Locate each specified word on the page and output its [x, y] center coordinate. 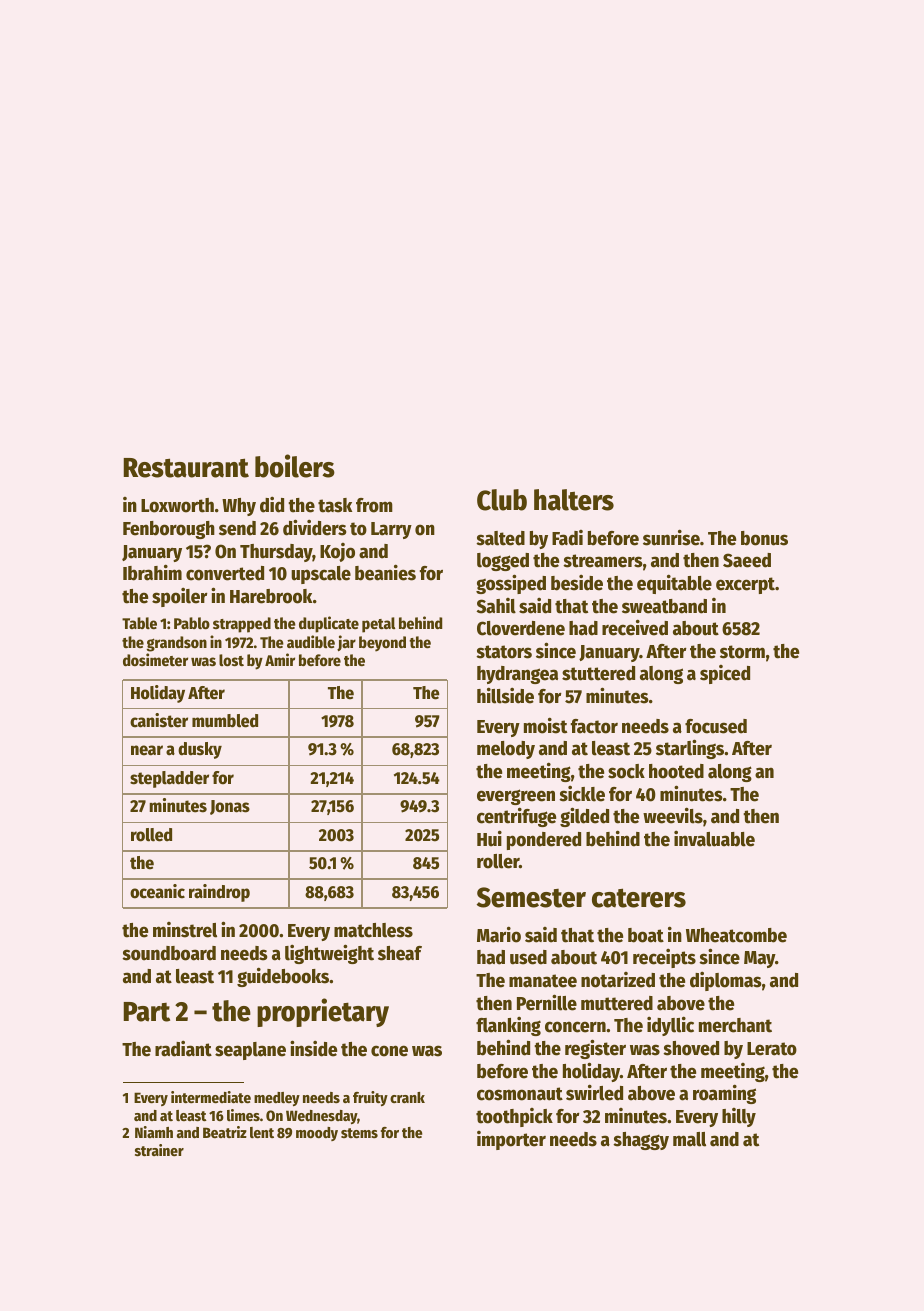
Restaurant [186, 468]
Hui [489, 838]
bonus [764, 538]
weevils [673, 815]
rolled [151, 835]
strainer [159, 1150]
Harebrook [271, 596]
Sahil [496, 606]
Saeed [747, 560]
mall [689, 1139]
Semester [531, 897]
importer [511, 1140]
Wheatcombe [736, 935]
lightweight [329, 954]
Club [502, 500]
